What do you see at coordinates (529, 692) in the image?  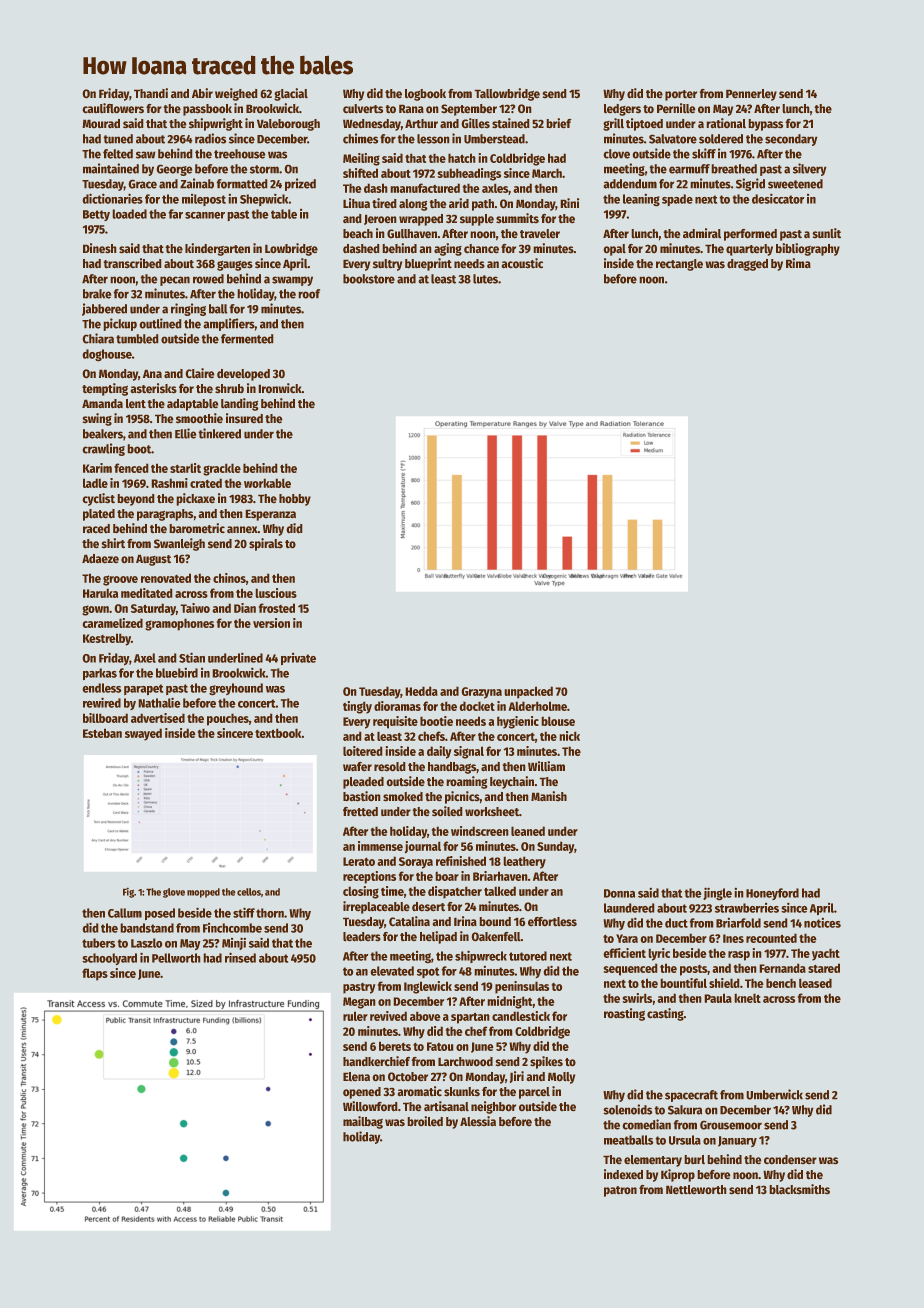 I see `unpacked` at bounding box center [529, 692].
